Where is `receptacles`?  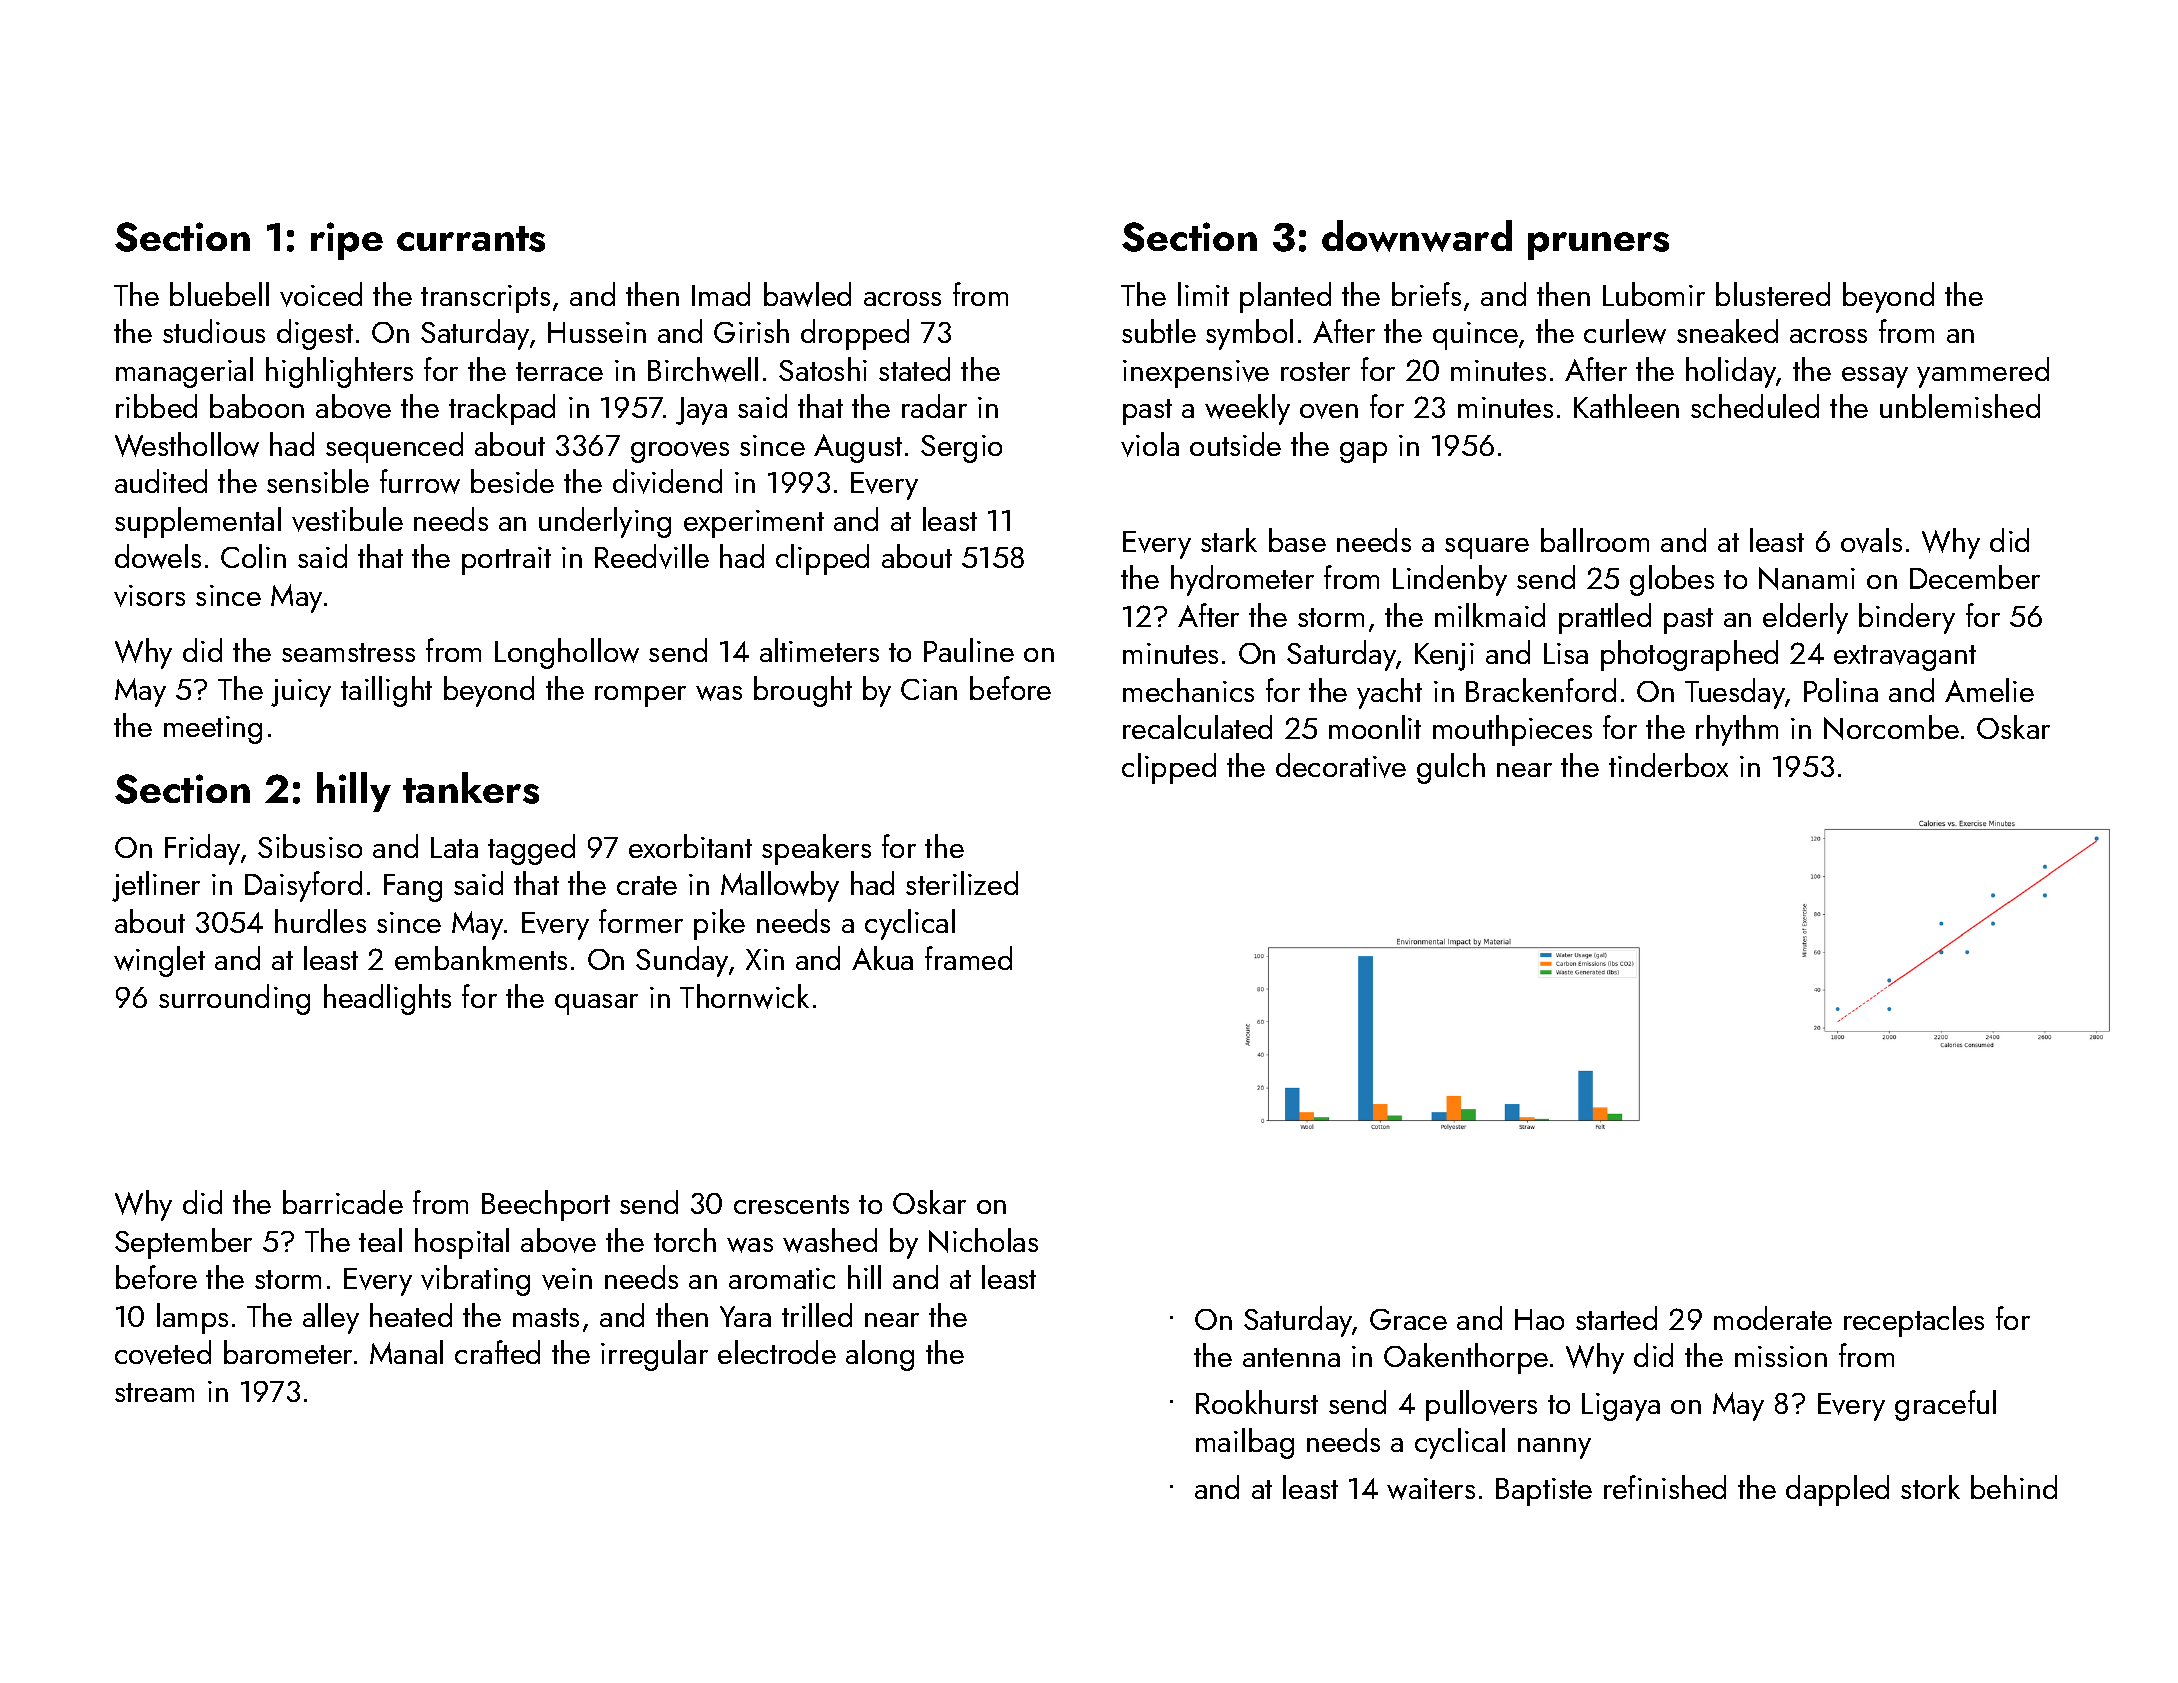 receptacles is located at coordinates (1914, 1321).
